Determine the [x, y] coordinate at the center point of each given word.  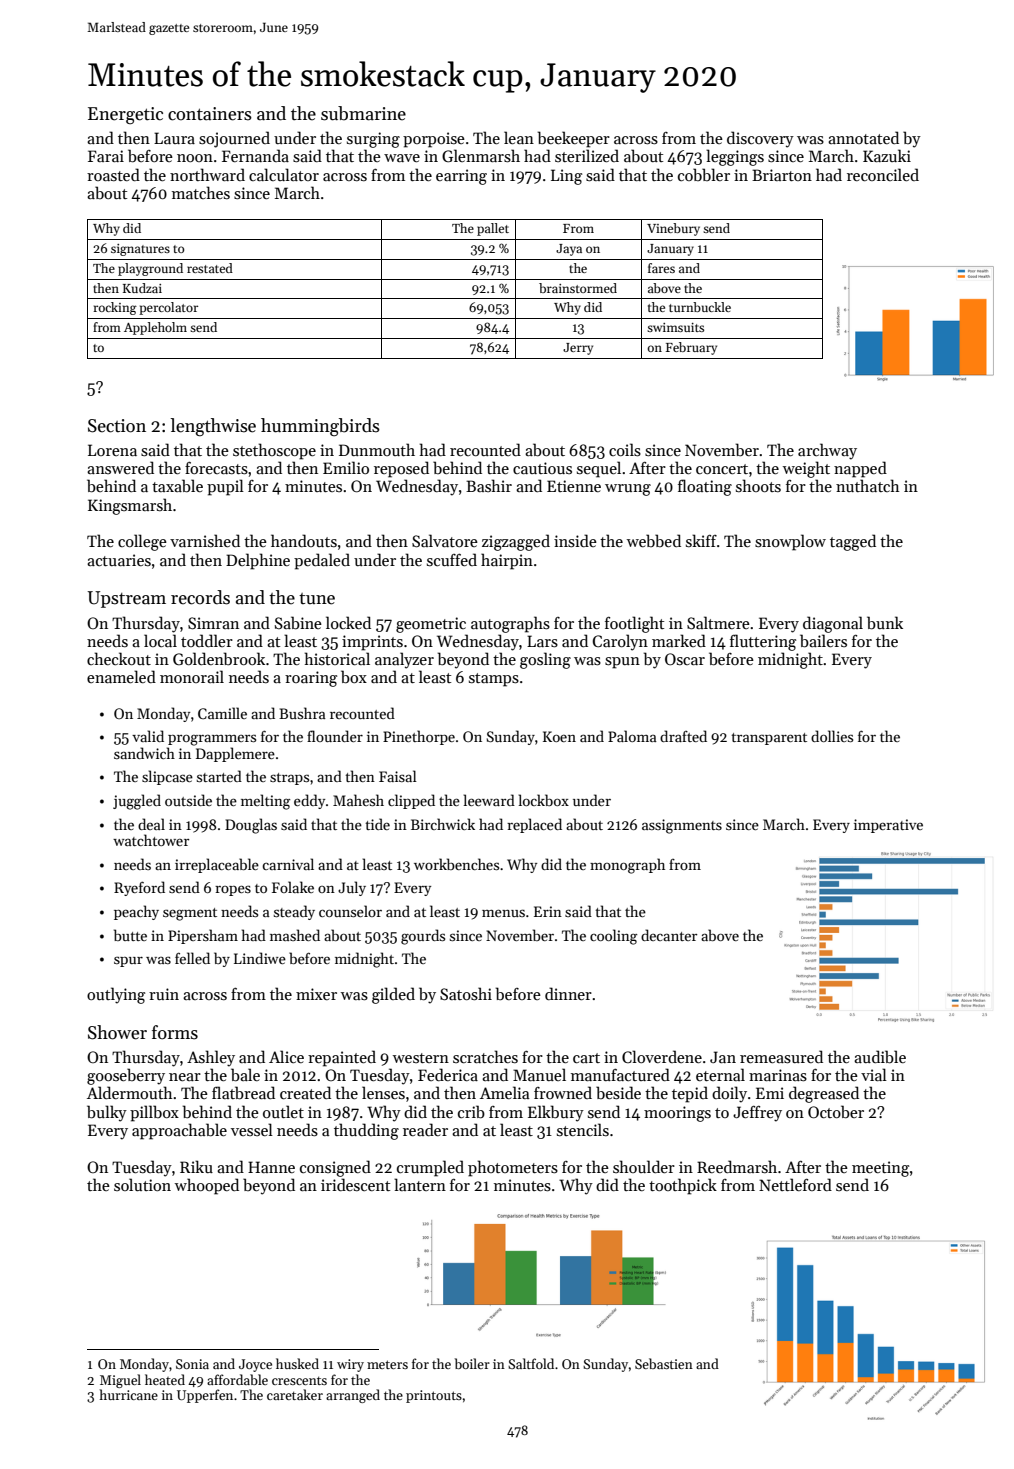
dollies [832, 736]
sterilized [587, 155]
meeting [880, 1169]
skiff [701, 540]
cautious [542, 468]
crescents [299, 1380]
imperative [888, 826]
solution [142, 1184]
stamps [494, 680]
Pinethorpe [419, 737]
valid [148, 736]
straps [289, 779]
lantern [420, 1184]
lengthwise [213, 427]
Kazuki [887, 155]
